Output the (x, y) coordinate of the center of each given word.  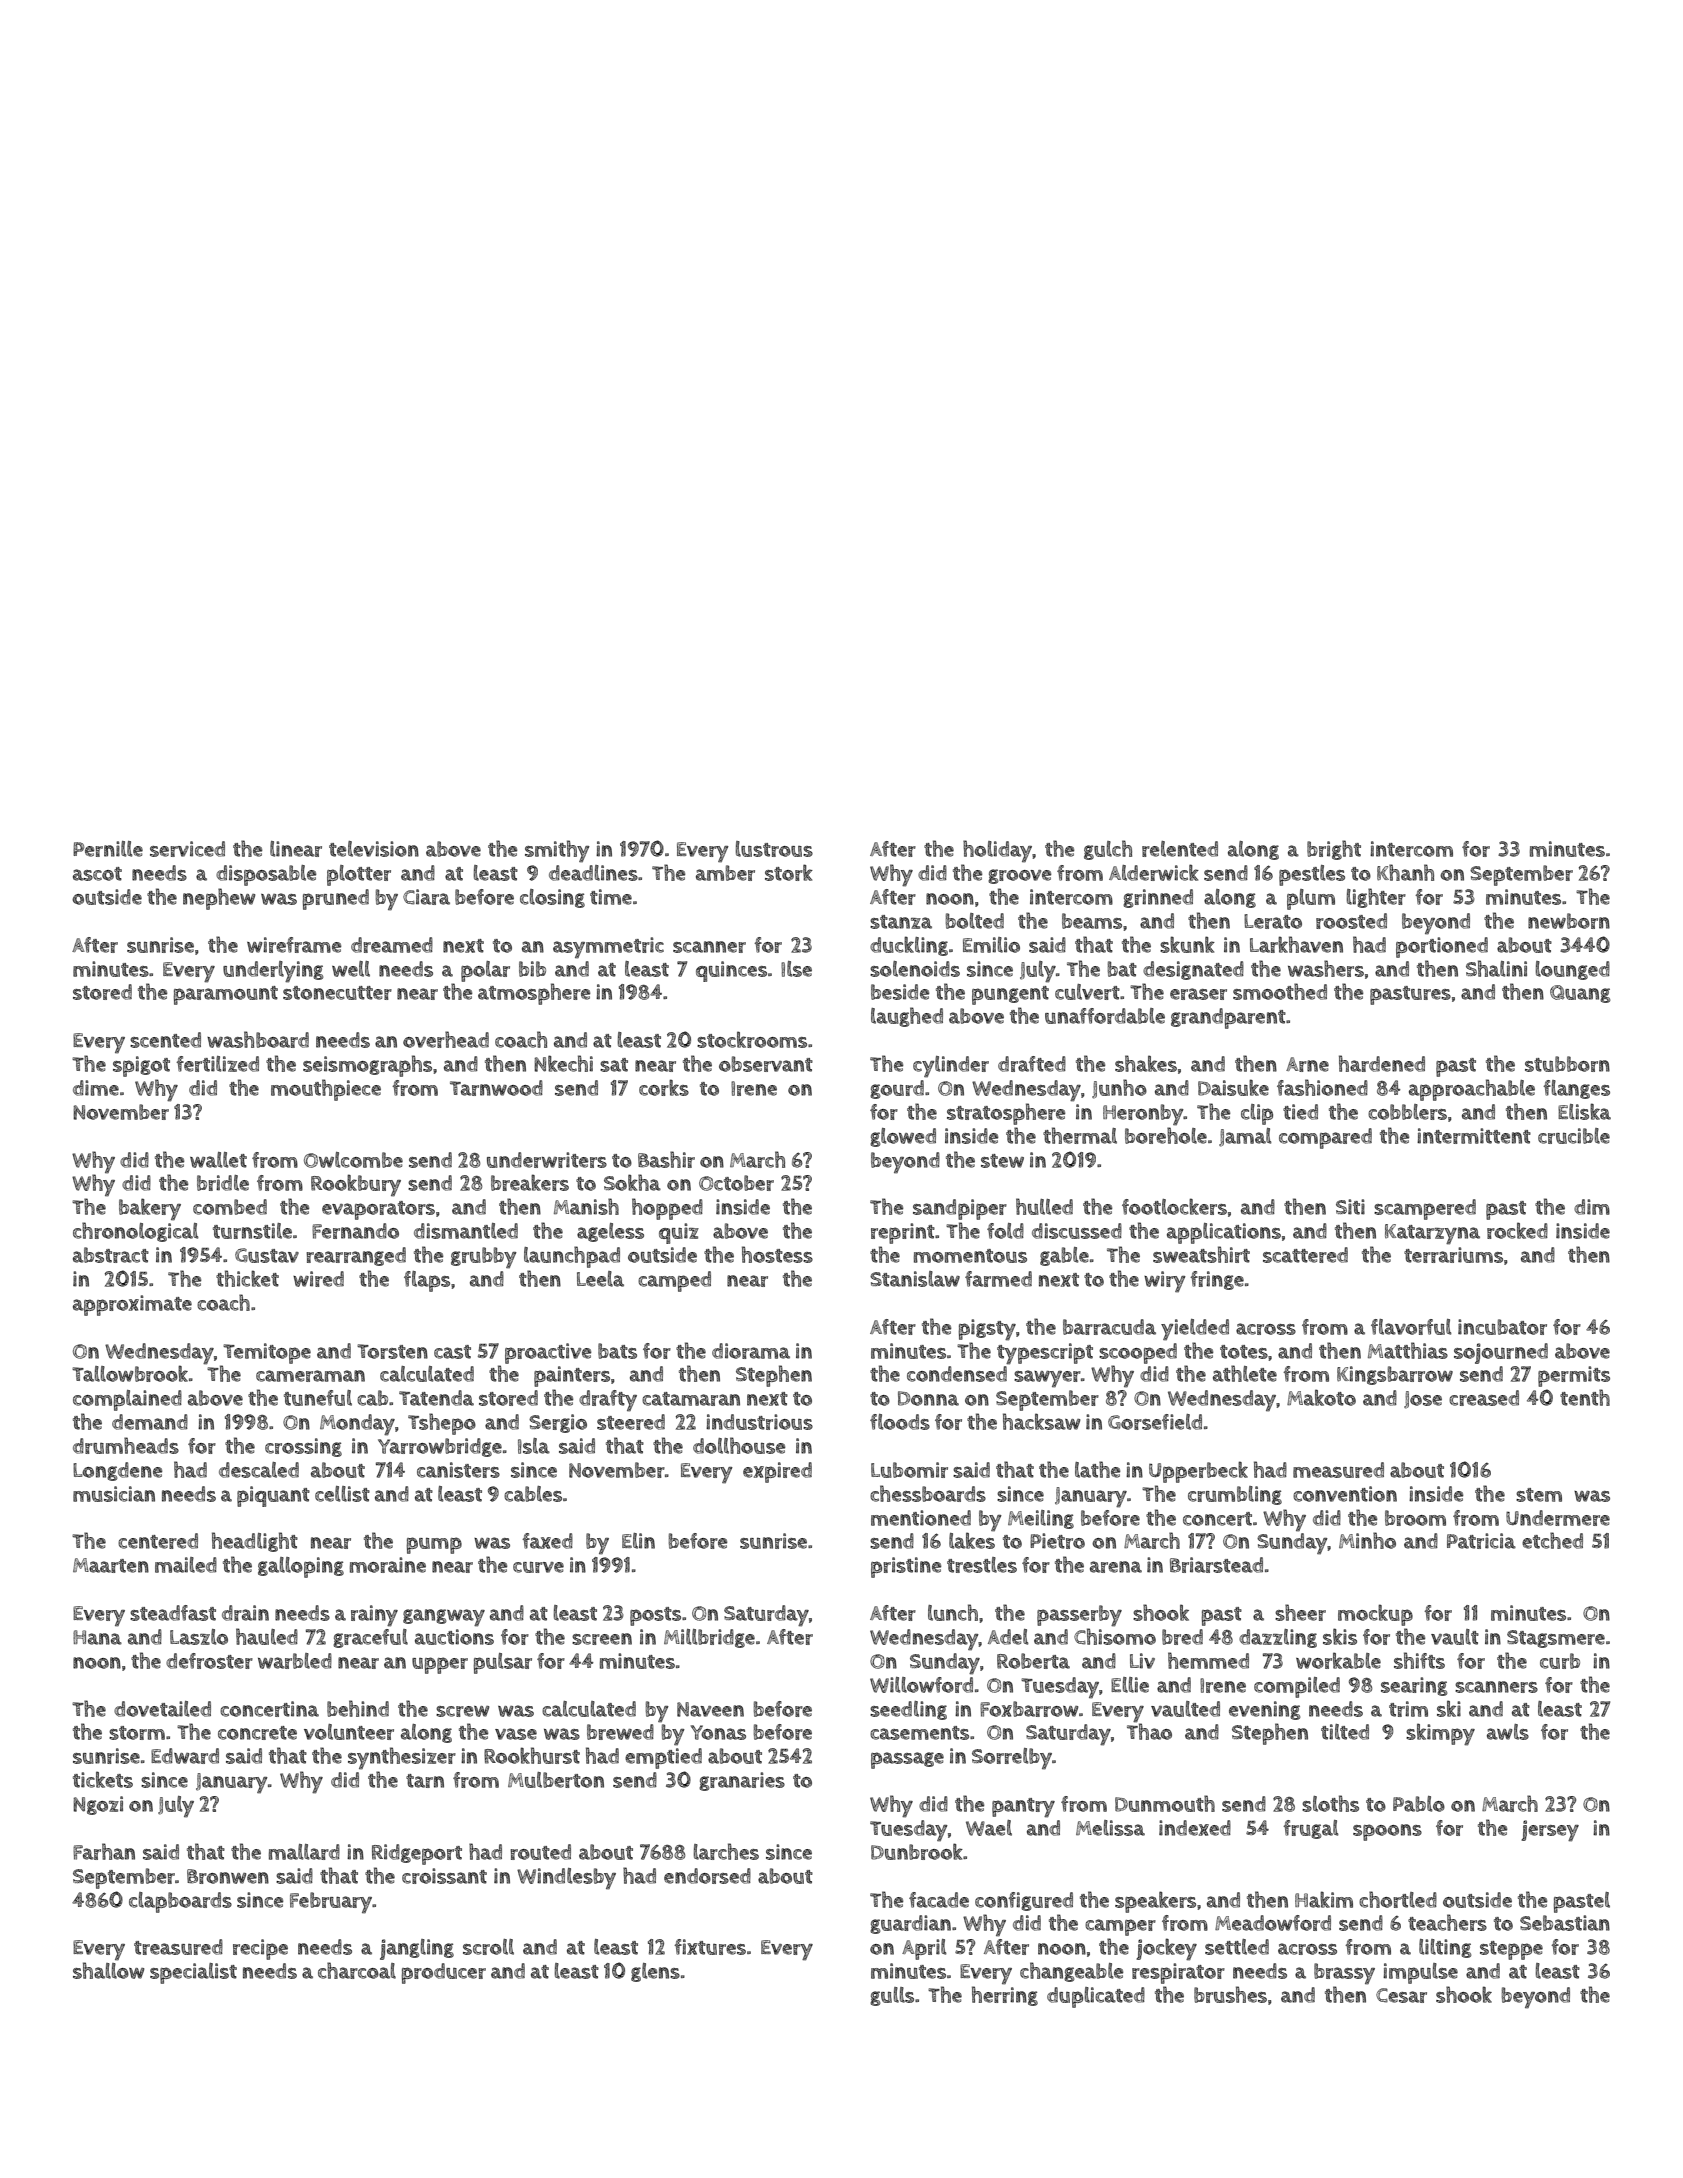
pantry (1023, 1808)
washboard (258, 1039)
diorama (751, 1351)
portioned (1442, 947)
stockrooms (752, 1039)
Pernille (108, 849)
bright (1334, 850)
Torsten (392, 1351)
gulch (1108, 850)
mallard (304, 1852)
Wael (989, 1828)
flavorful (1411, 1327)
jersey (1550, 1831)
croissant (444, 1876)
